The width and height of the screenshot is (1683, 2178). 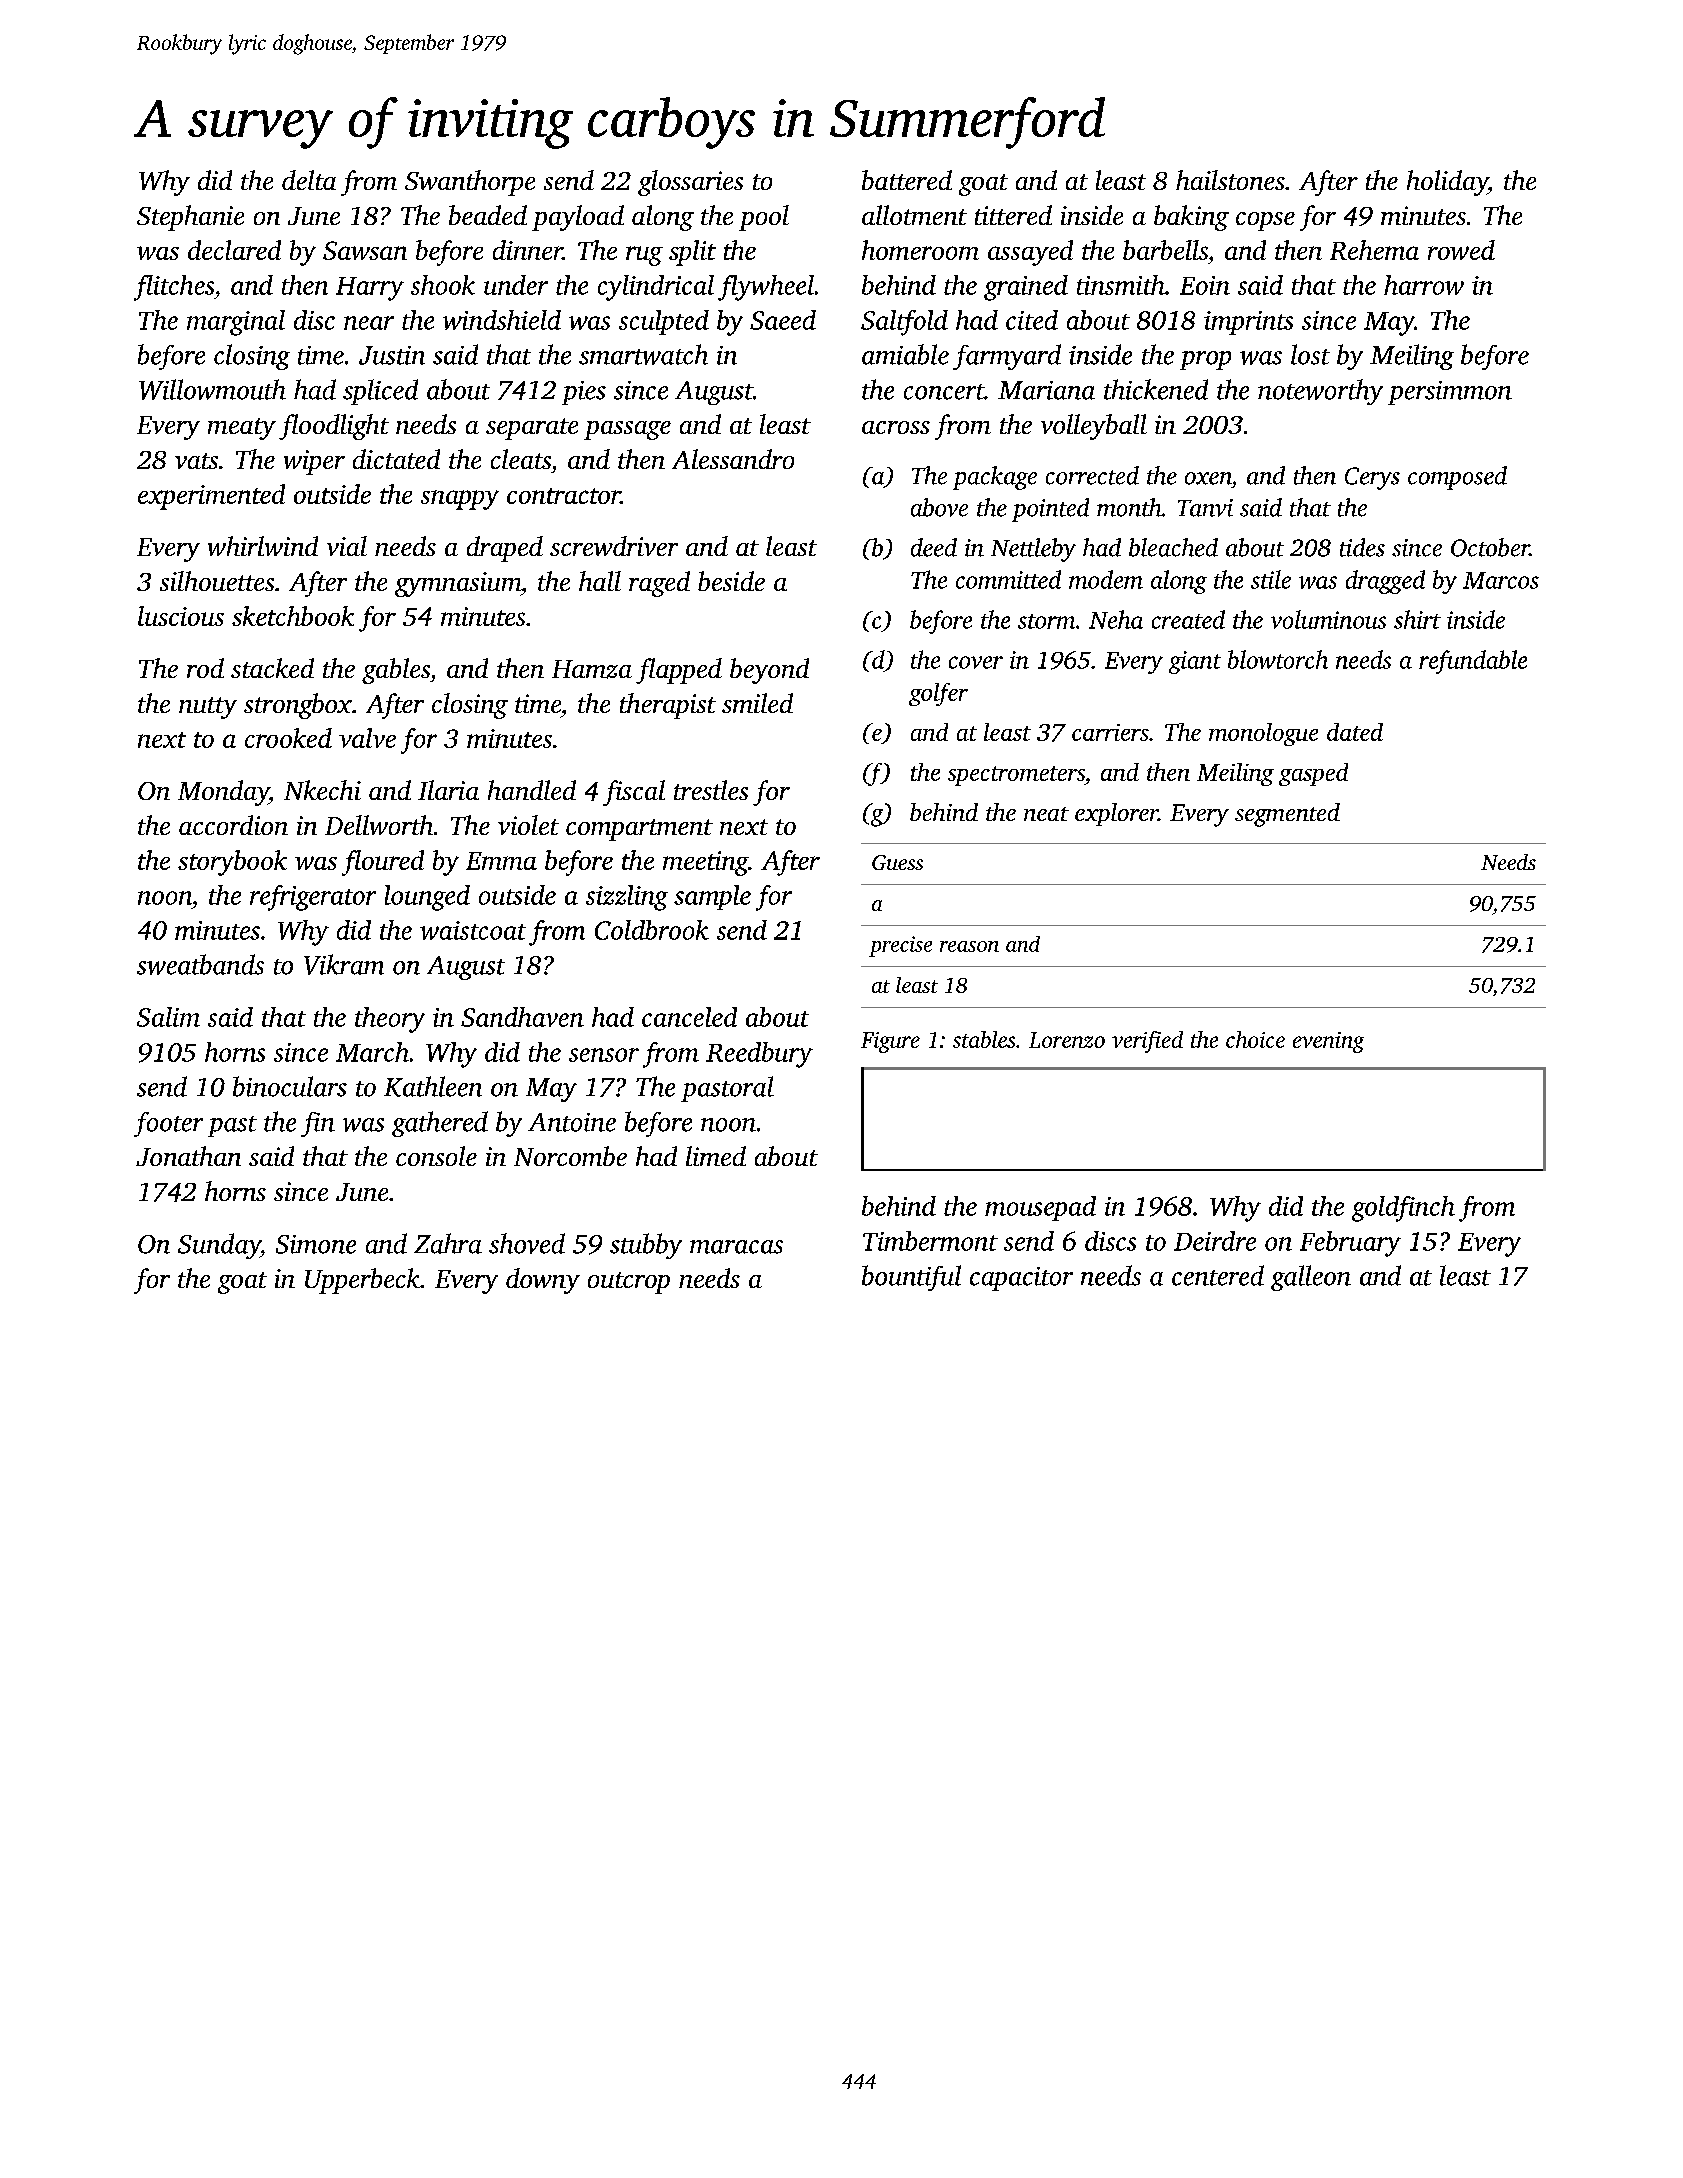 What do you see at coordinates (564, 496) in the screenshot?
I see `contractor` at bounding box center [564, 496].
